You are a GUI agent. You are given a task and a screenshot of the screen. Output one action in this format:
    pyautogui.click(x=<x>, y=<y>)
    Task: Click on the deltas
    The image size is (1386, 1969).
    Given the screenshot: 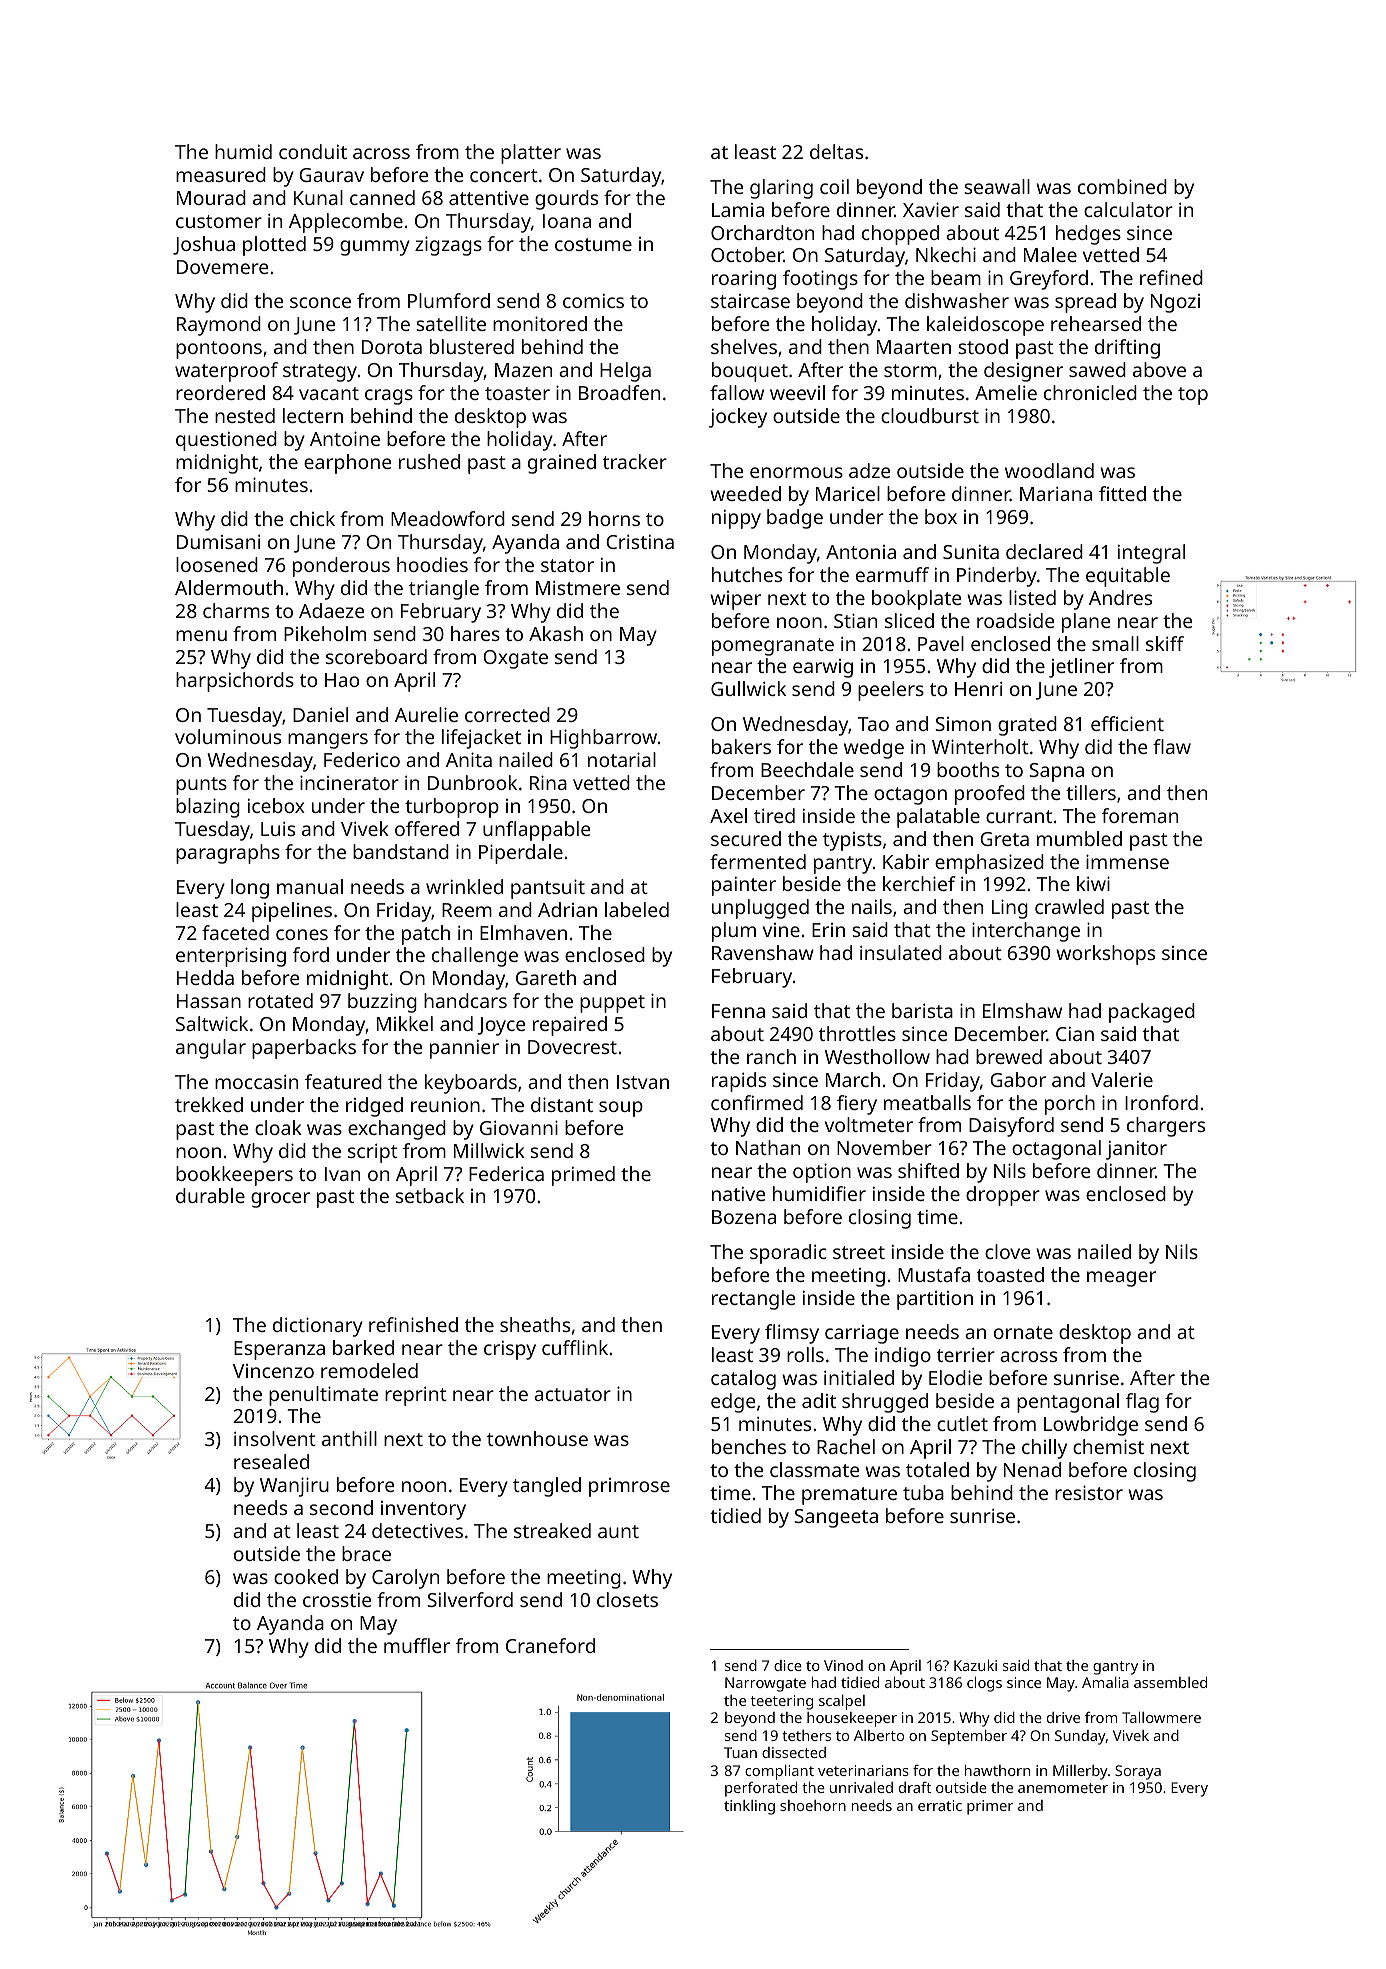 What is the action you would take?
    pyautogui.click(x=836, y=151)
